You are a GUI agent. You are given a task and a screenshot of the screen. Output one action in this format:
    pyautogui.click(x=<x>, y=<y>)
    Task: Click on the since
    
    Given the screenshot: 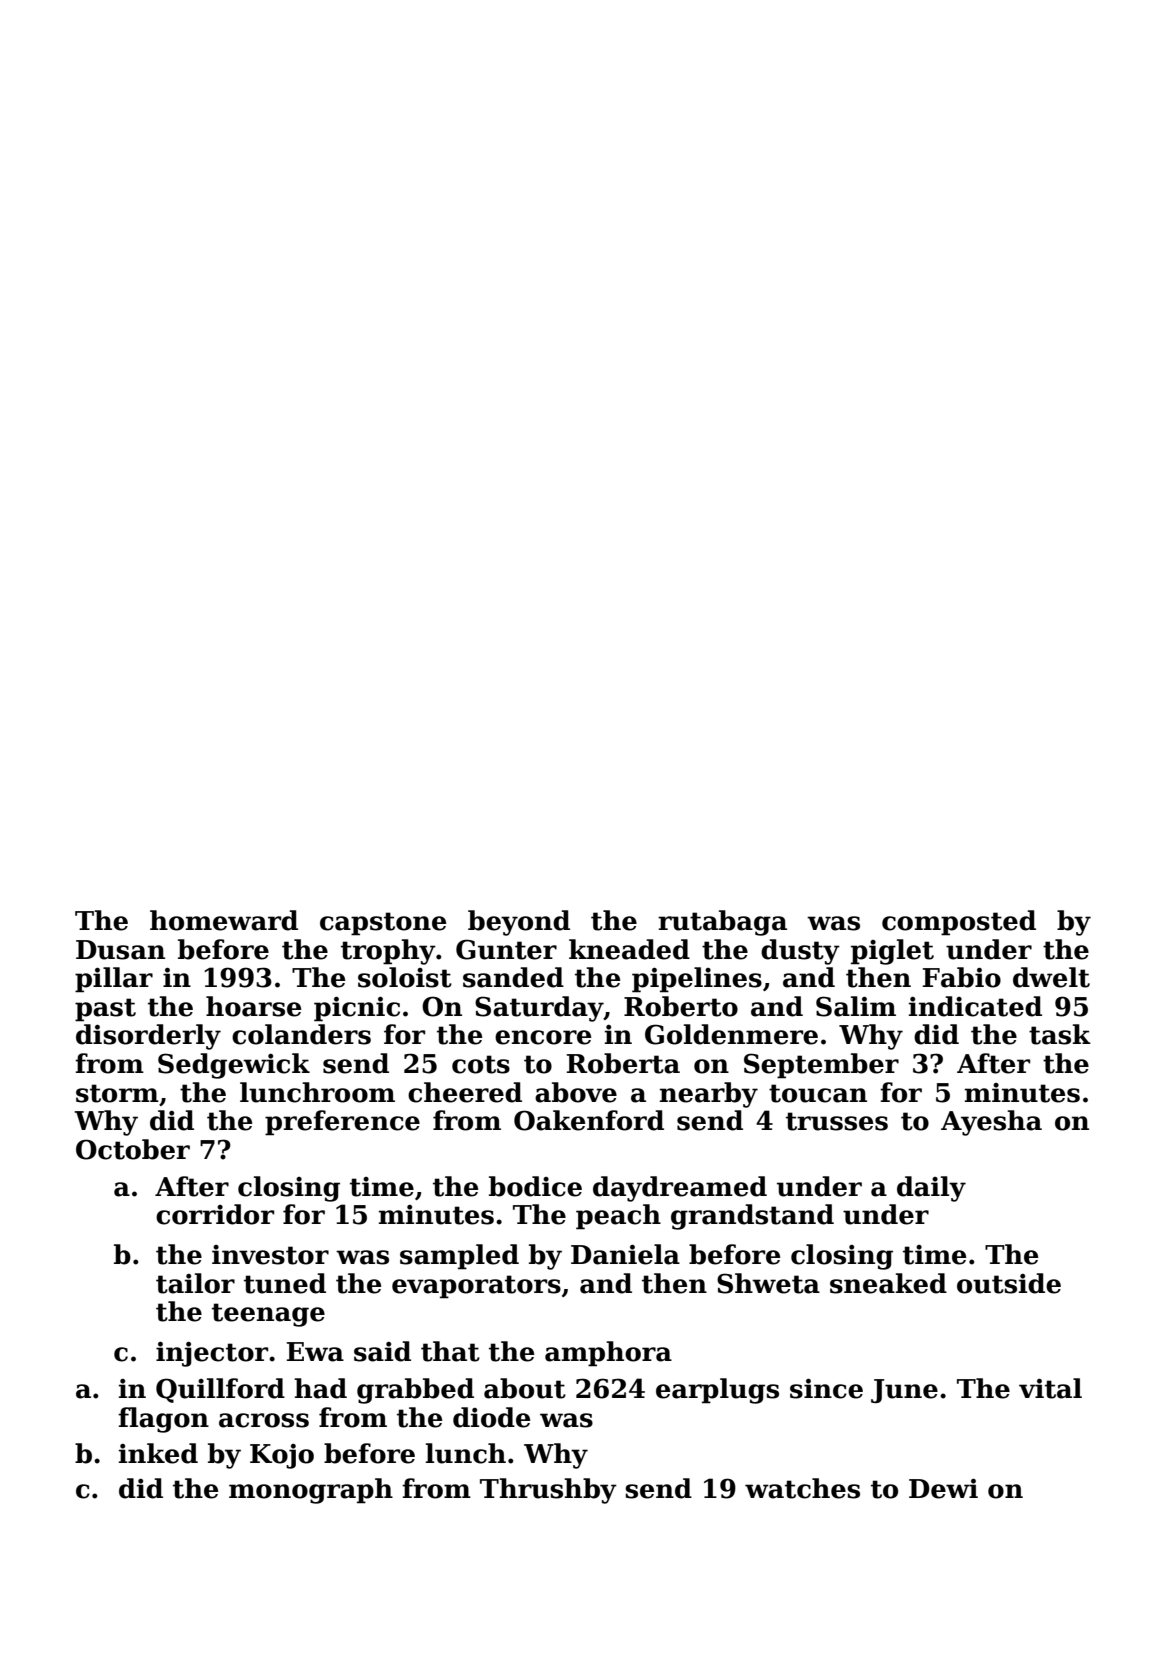 What is the action you would take?
    pyautogui.click(x=826, y=1389)
